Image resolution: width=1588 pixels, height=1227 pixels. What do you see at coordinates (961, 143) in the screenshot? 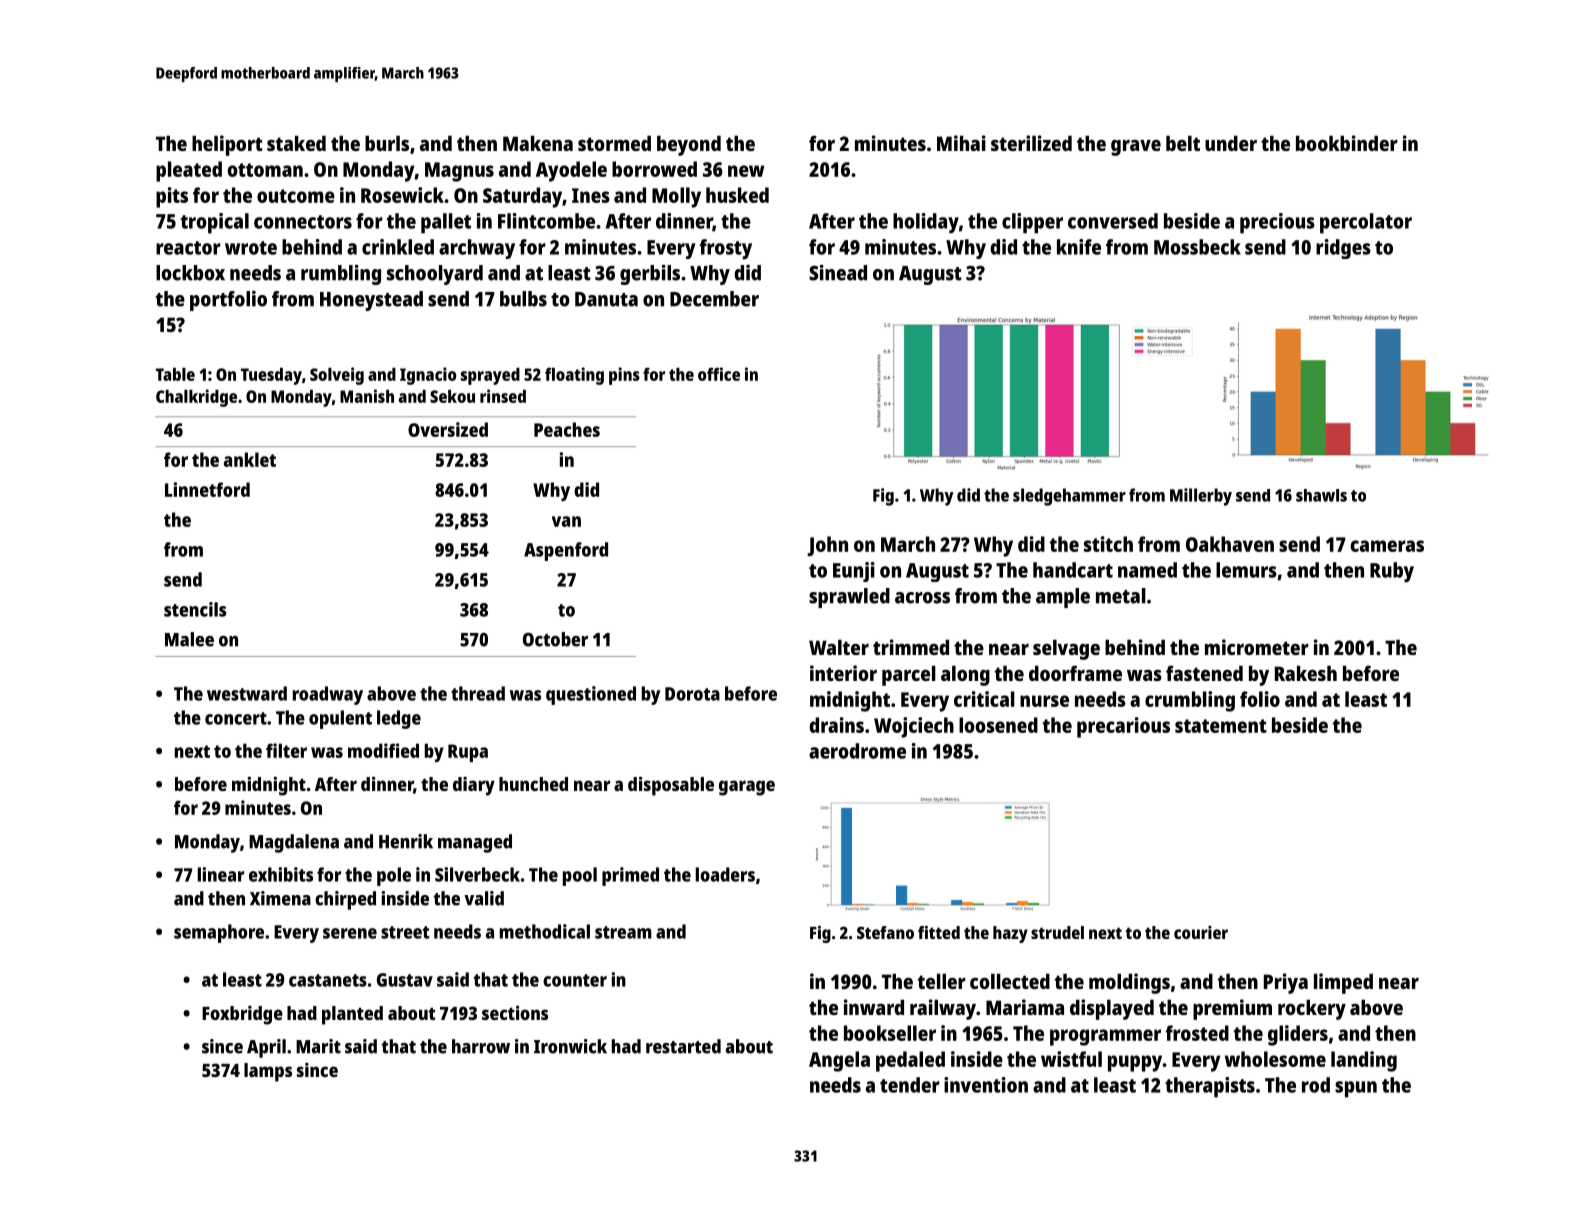
I see `Mihai` at bounding box center [961, 143].
